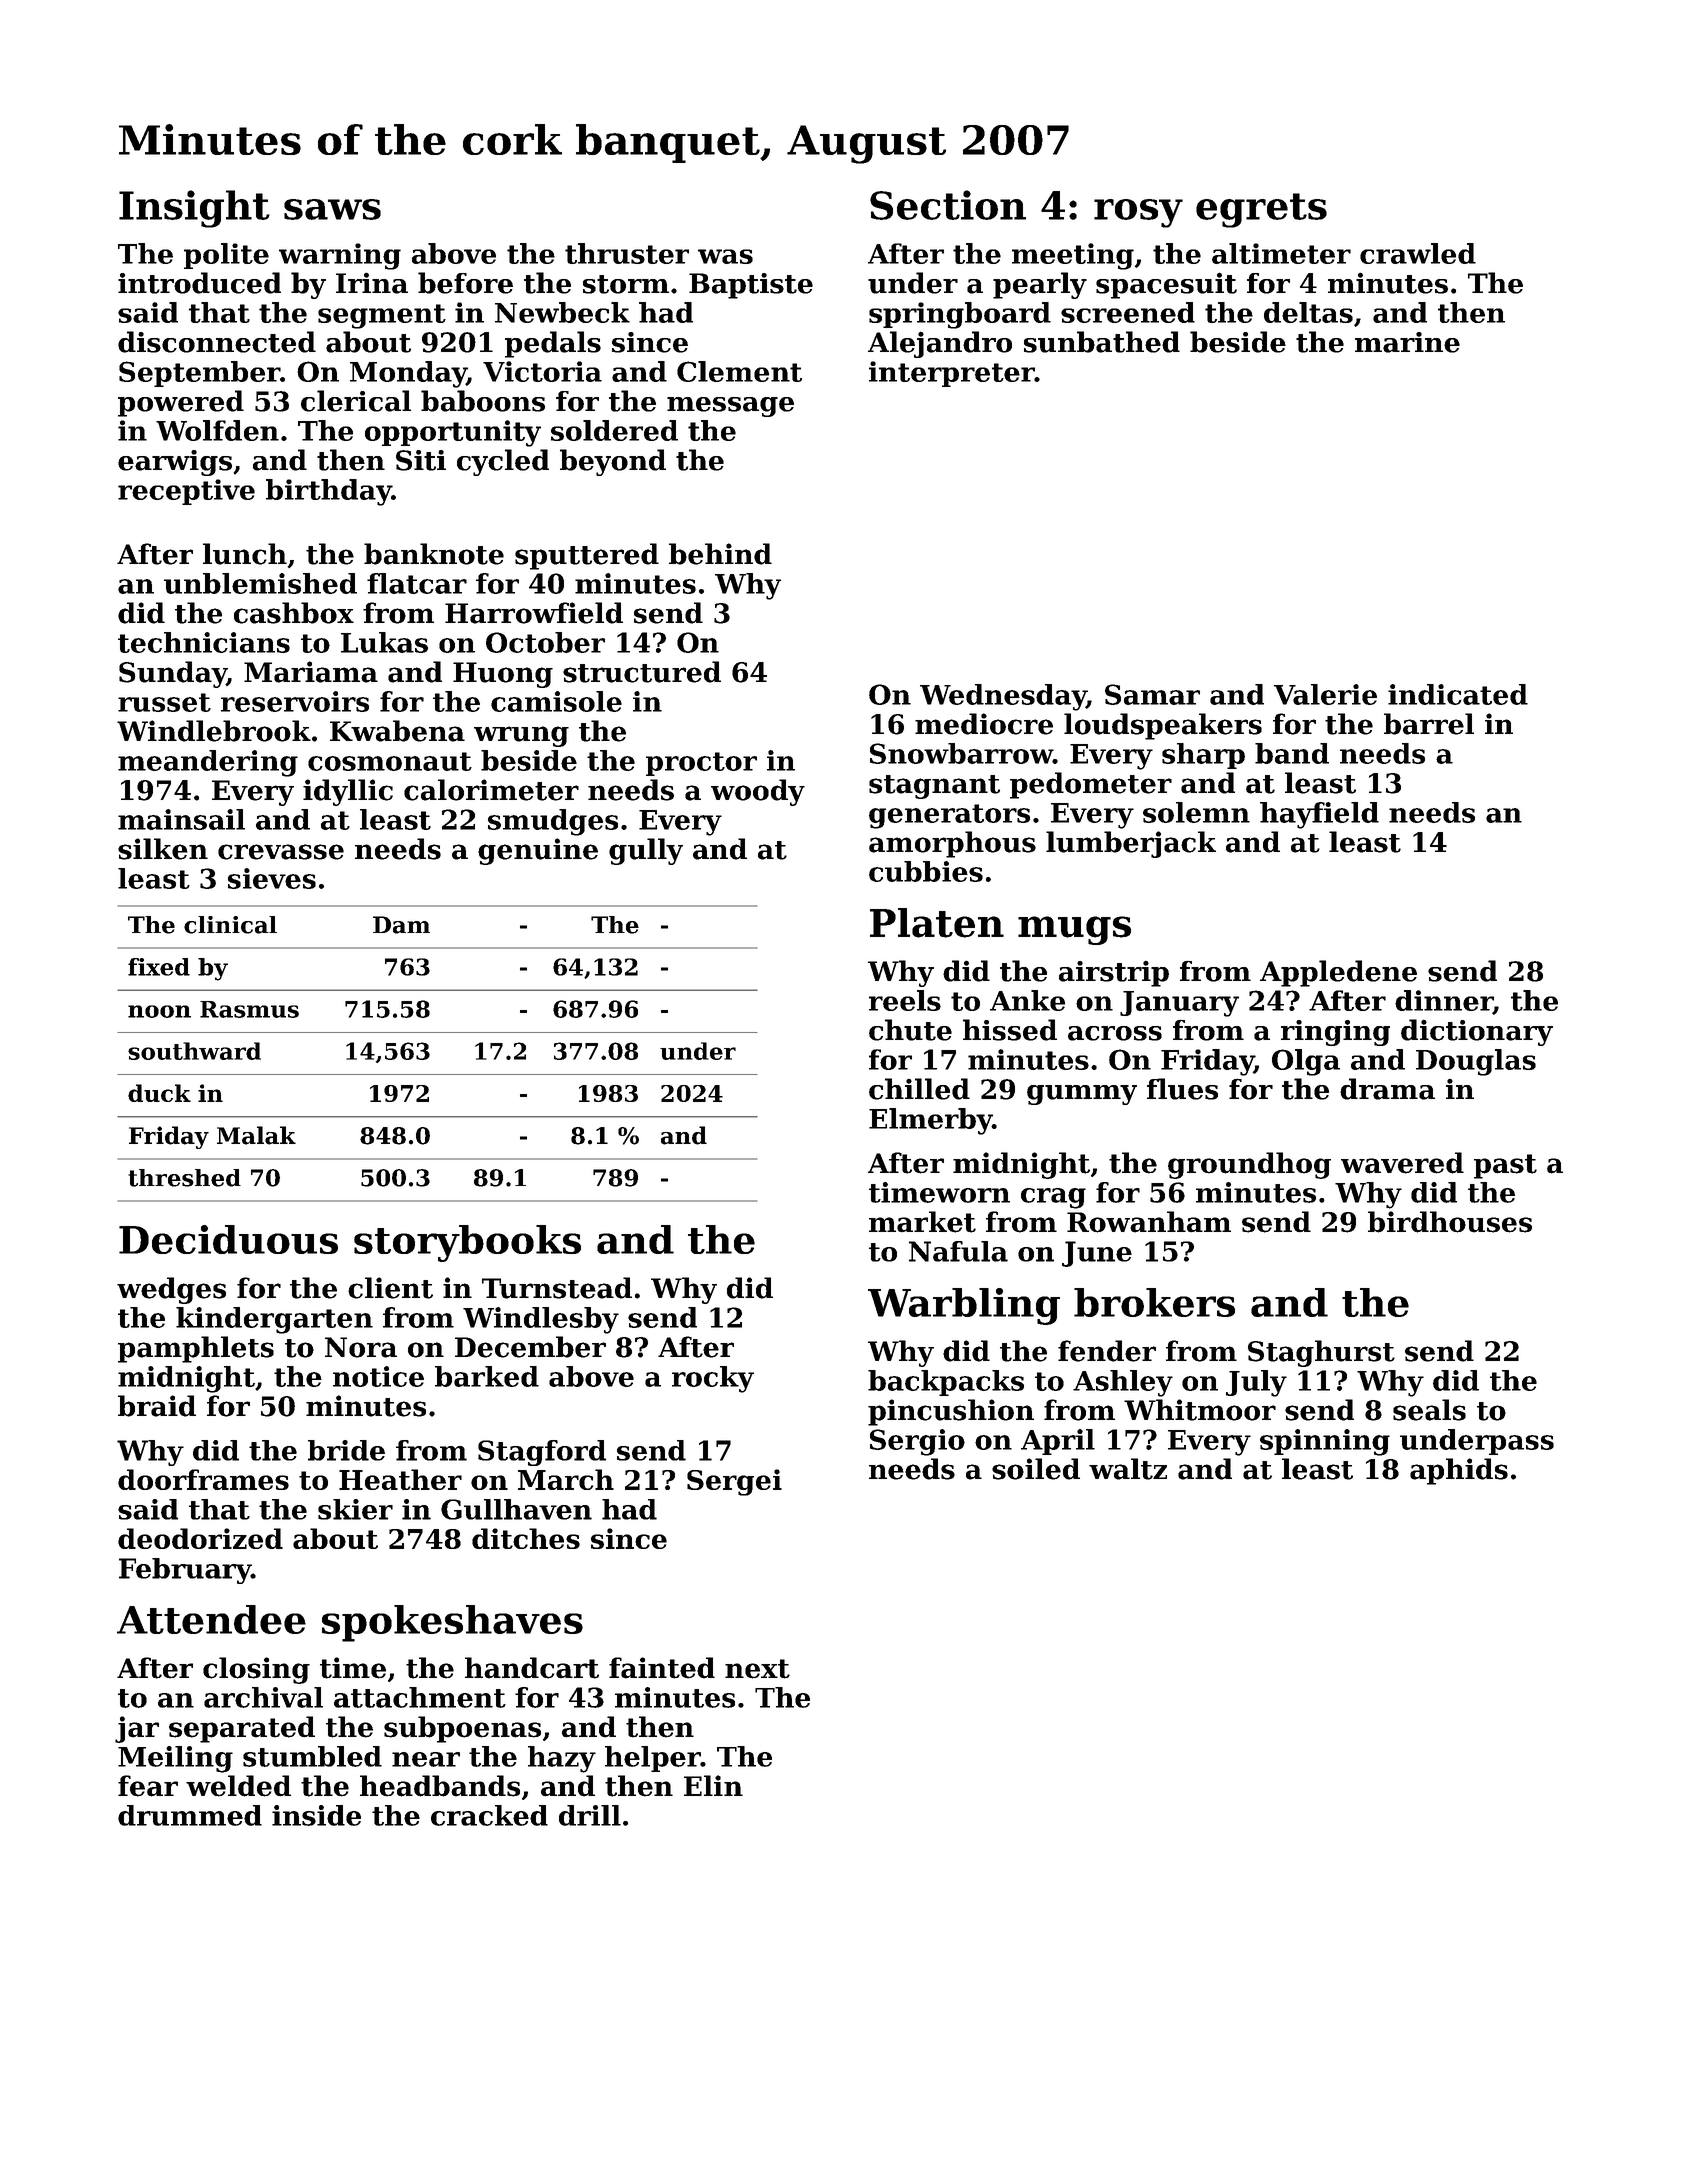 Image resolution: width=1683 pixels, height=2178 pixels. Describe the element at coordinates (316, 1815) in the screenshot. I see `inside` at that location.
